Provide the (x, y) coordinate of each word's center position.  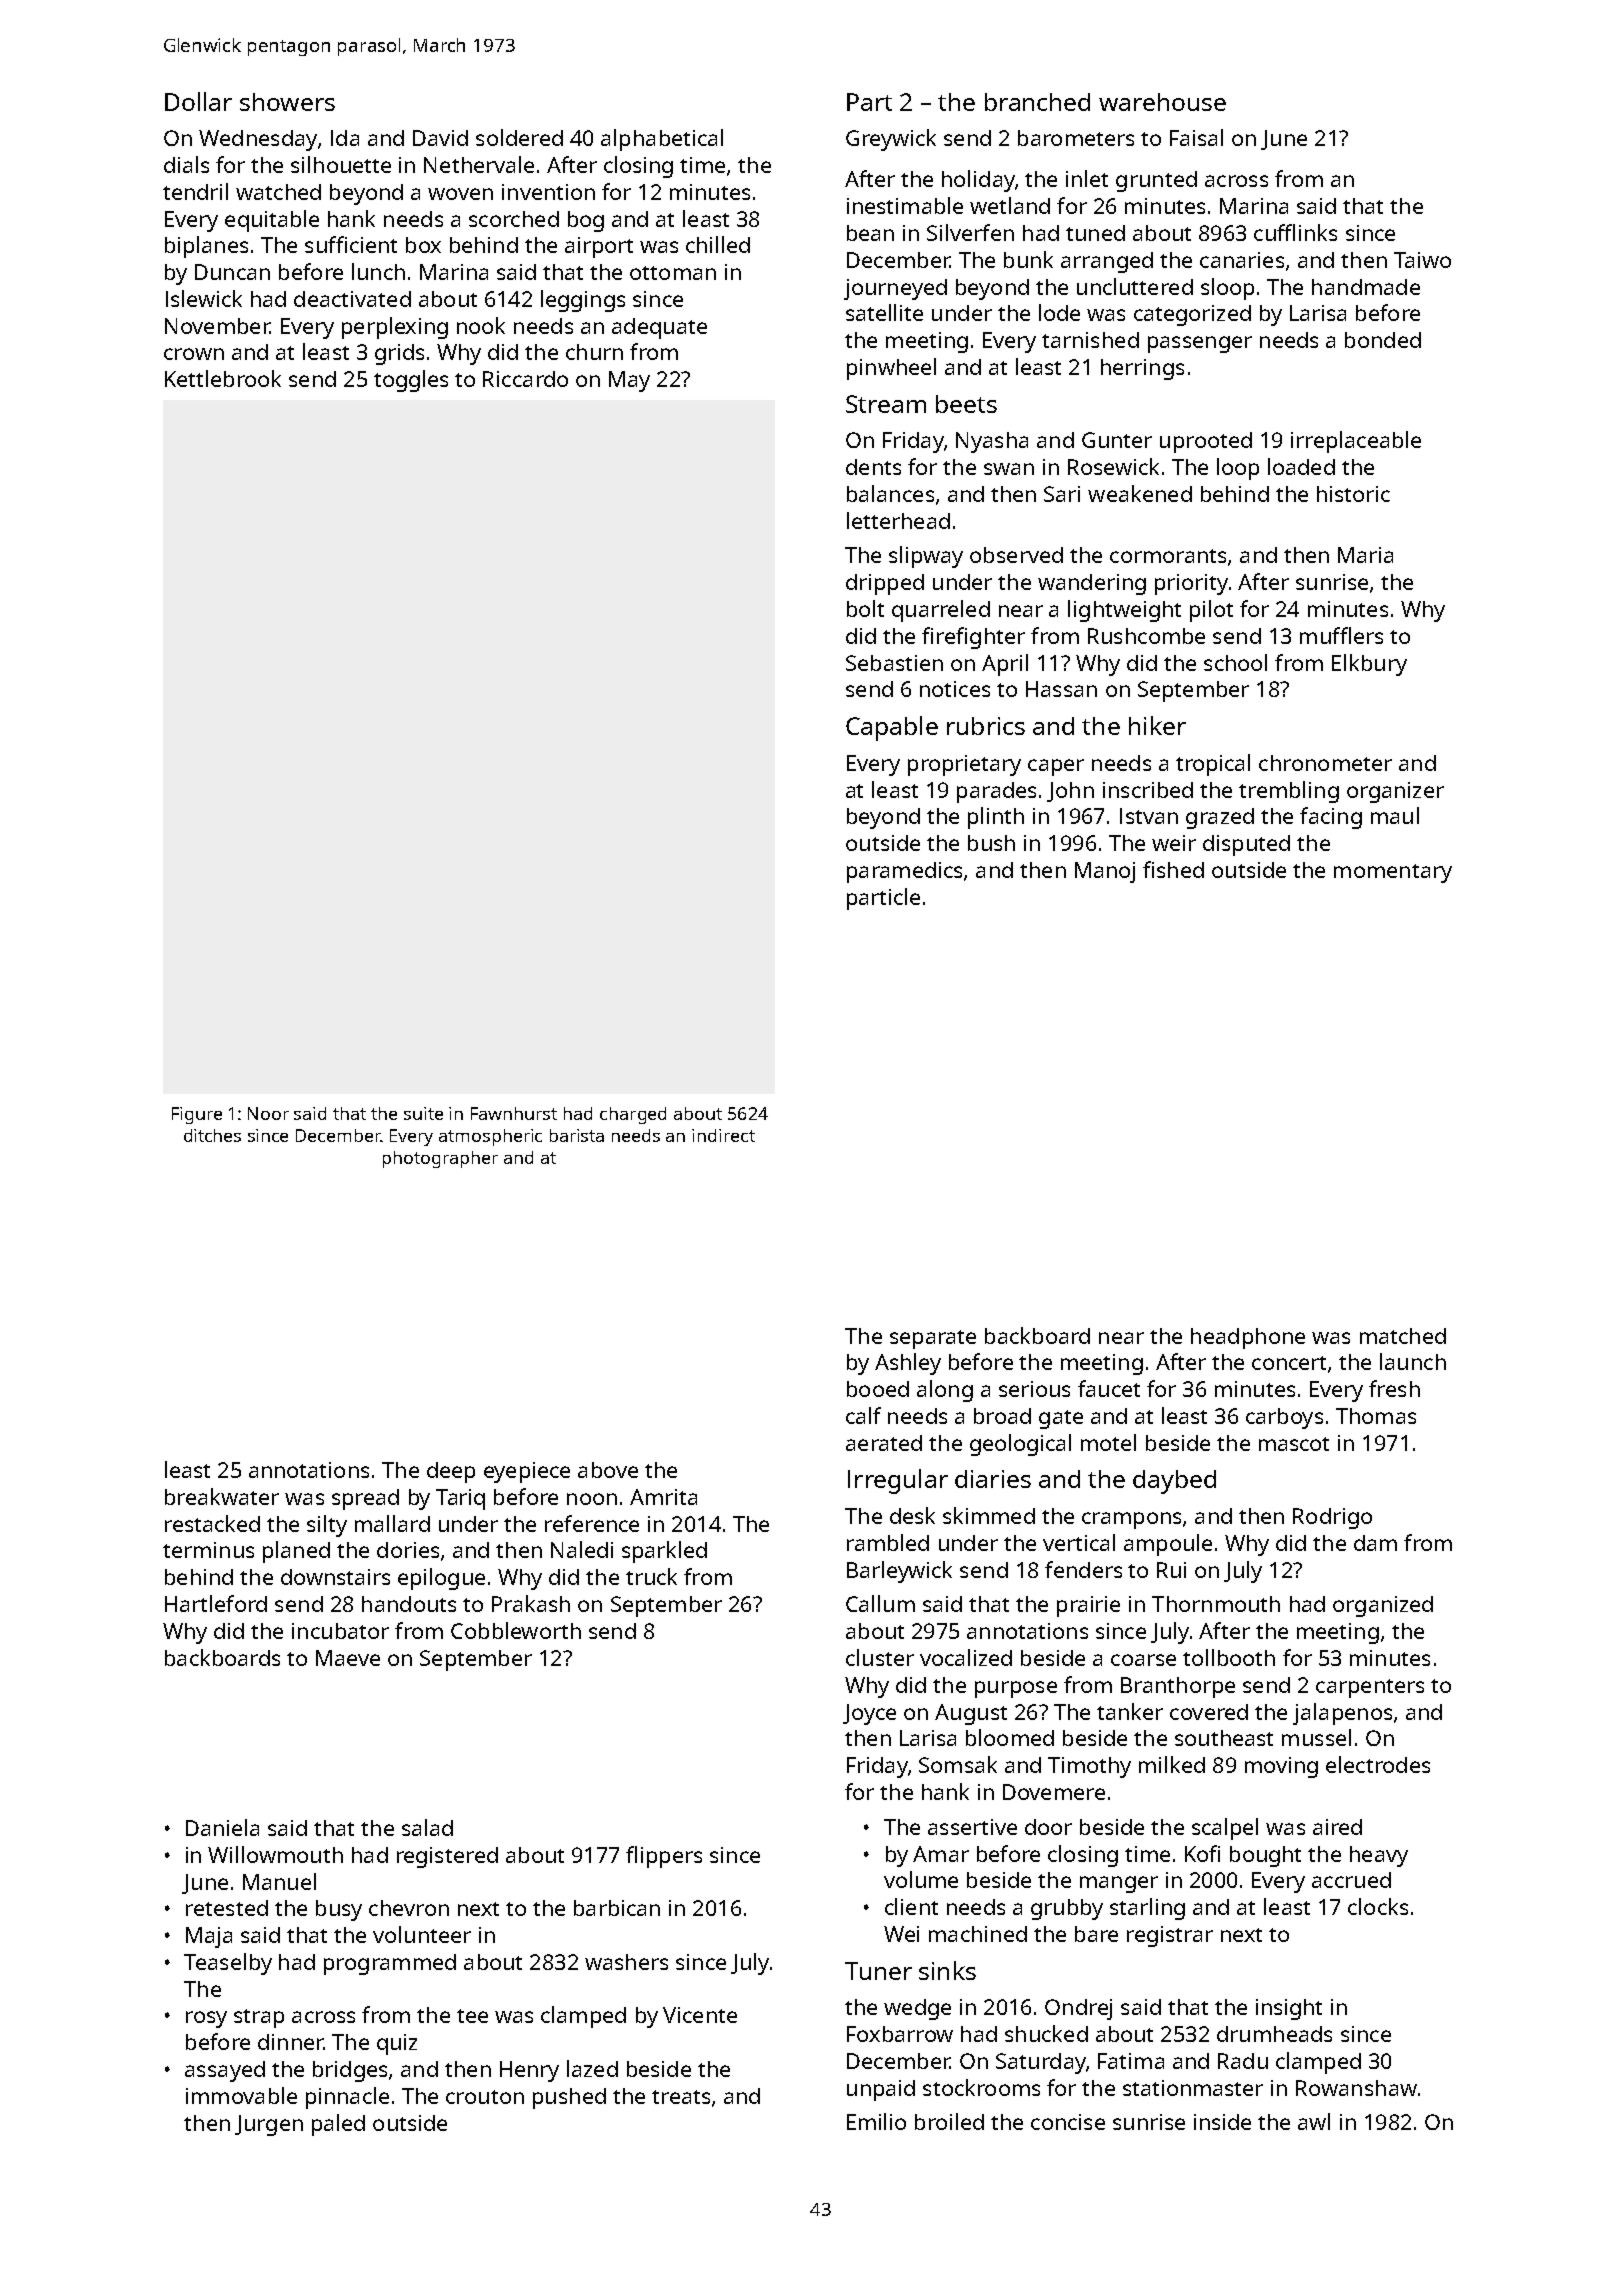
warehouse (1162, 102)
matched (1403, 1336)
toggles (411, 381)
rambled (888, 1542)
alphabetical (662, 140)
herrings (1142, 369)
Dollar (198, 101)
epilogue (441, 1579)
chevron (409, 1908)
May (629, 381)
